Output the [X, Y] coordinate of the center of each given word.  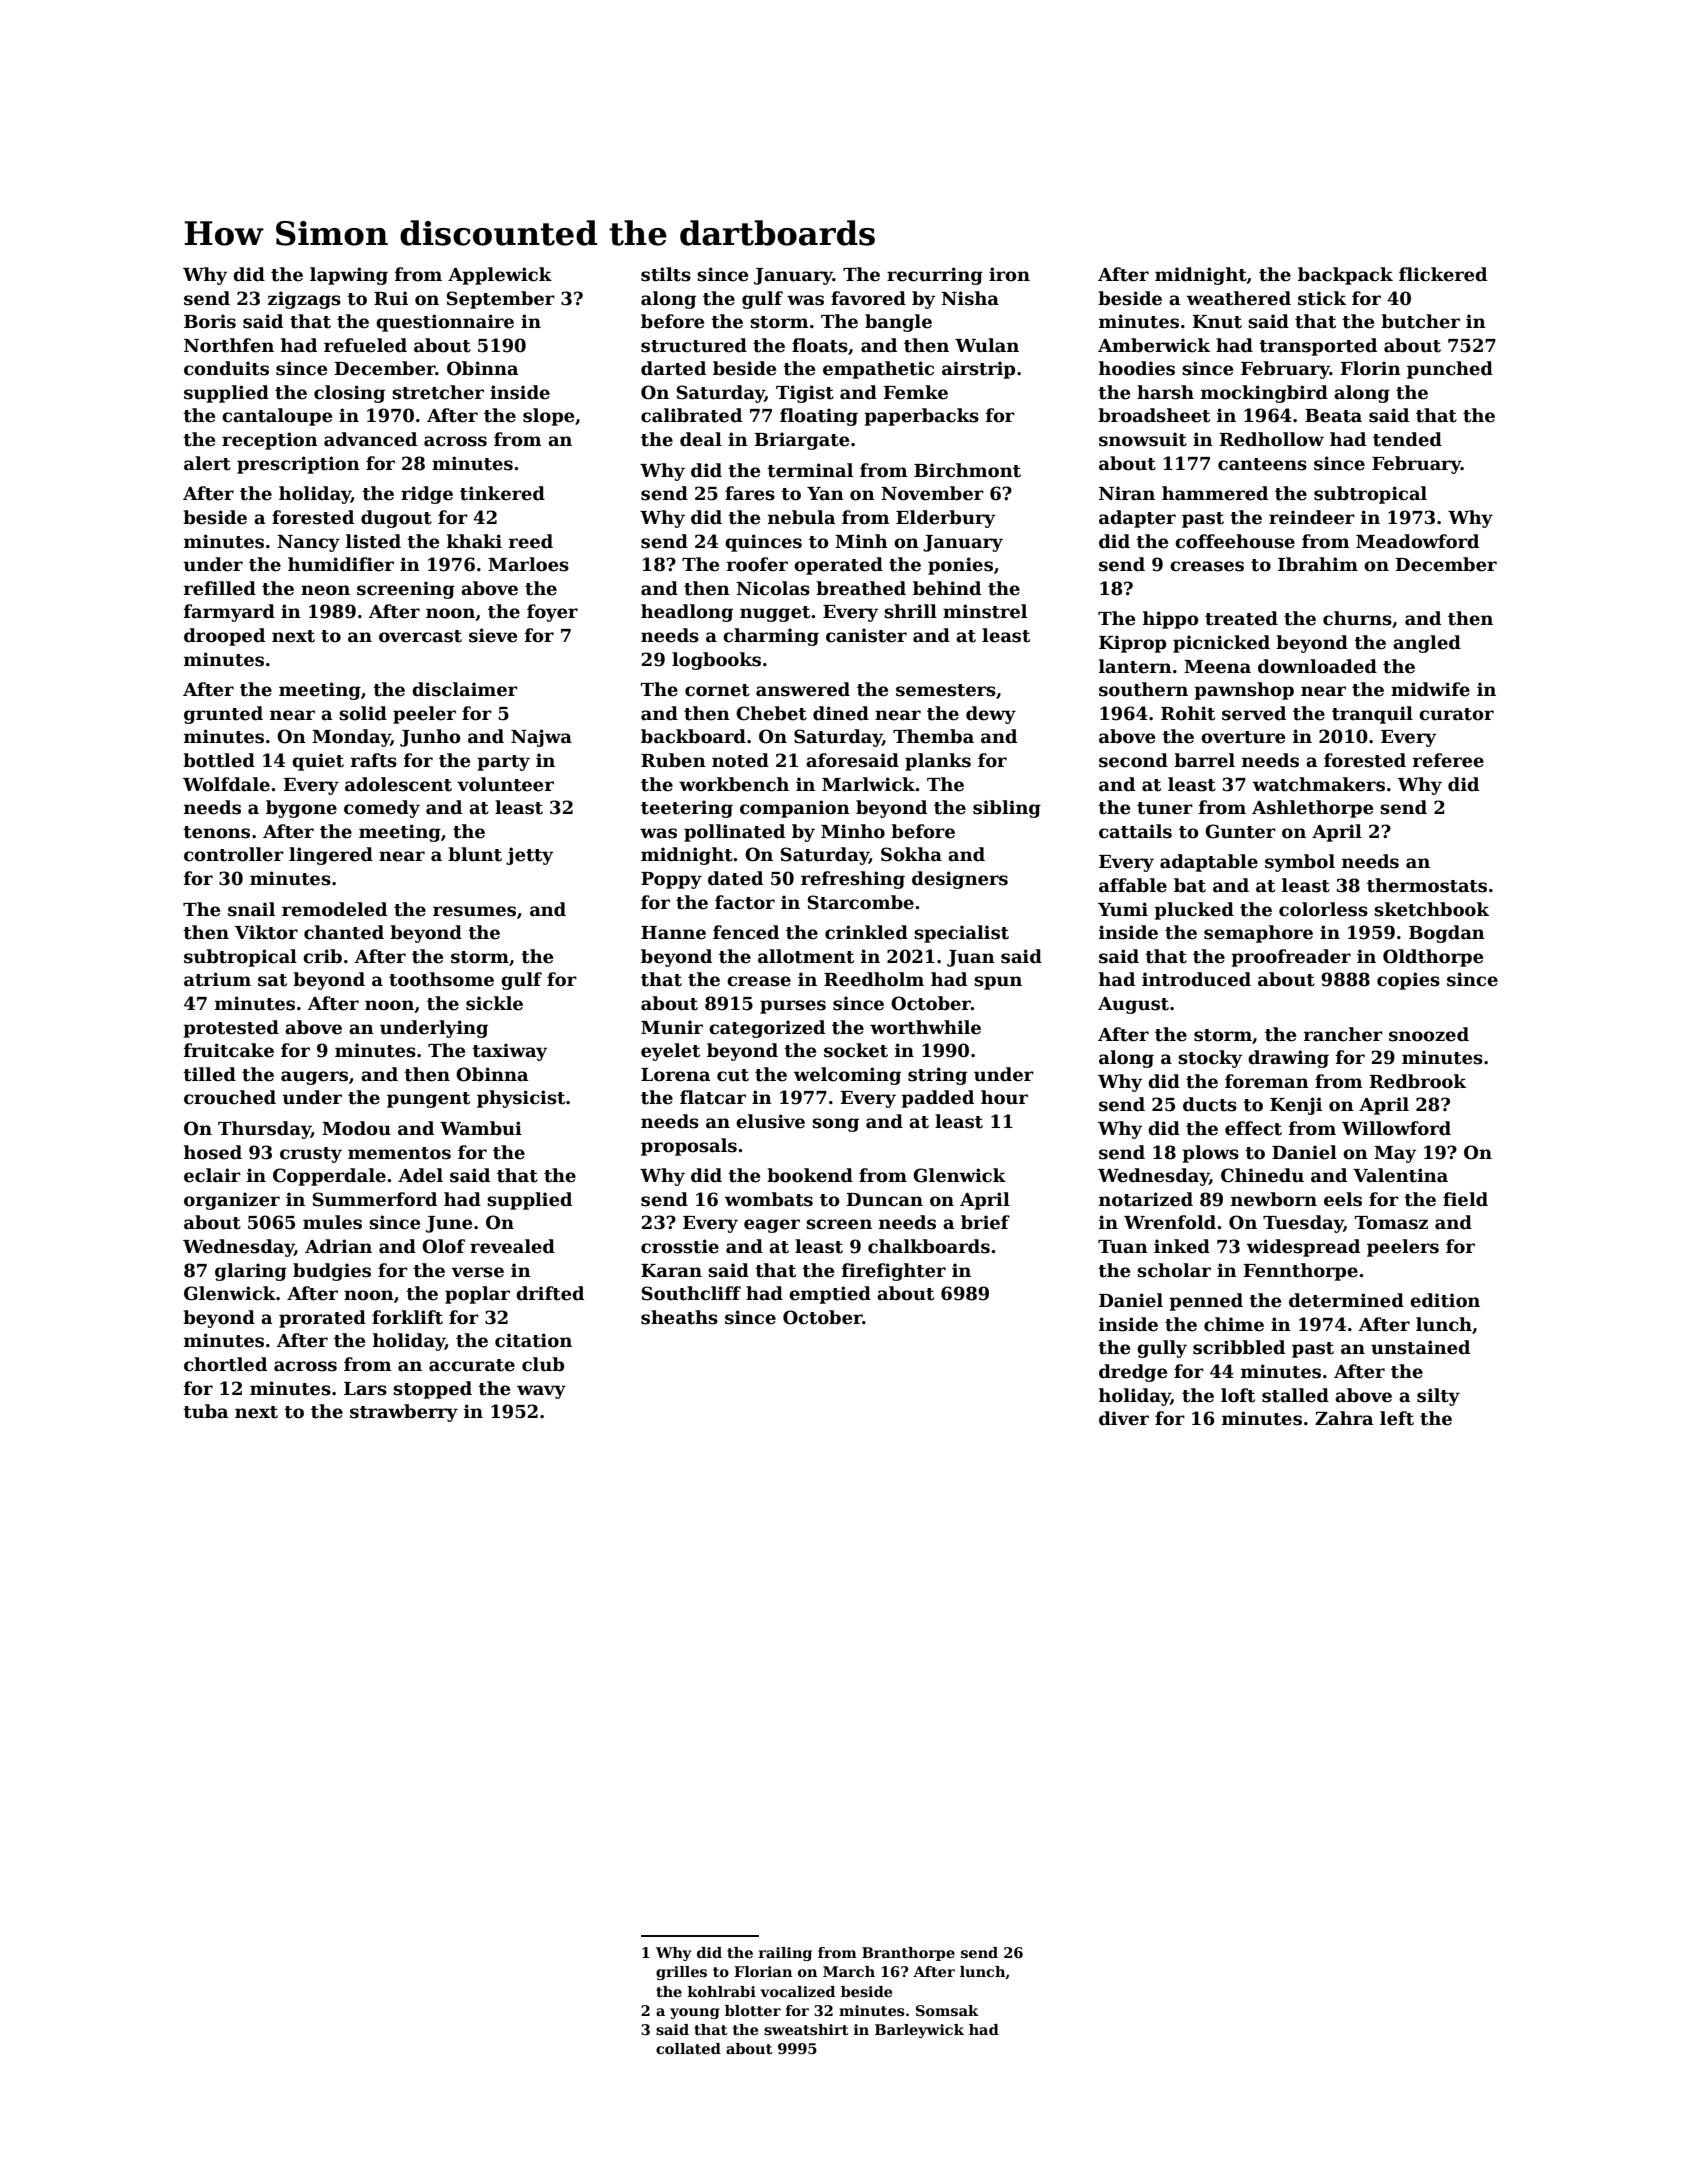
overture [1243, 737]
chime [1234, 1324]
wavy [541, 1392]
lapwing [349, 276]
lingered [331, 856]
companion [795, 809]
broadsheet [1154, 415]
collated [688, 2048]
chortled [225, 1364]
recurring [935, 276]
